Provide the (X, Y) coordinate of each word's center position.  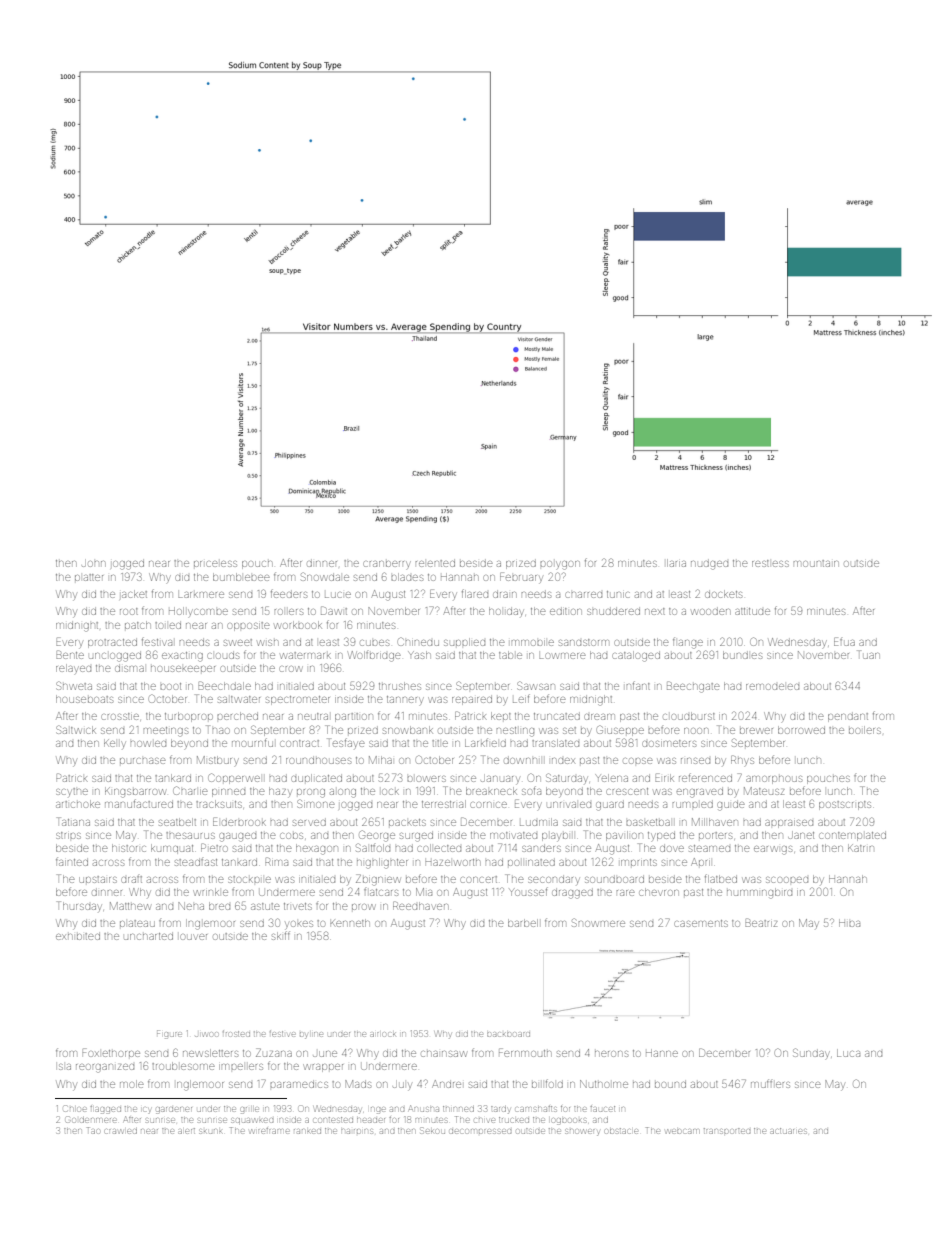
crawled (121, 1131)
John (93, 564)
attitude (752, 611)
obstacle (621, 1131)
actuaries (789, 1131)
